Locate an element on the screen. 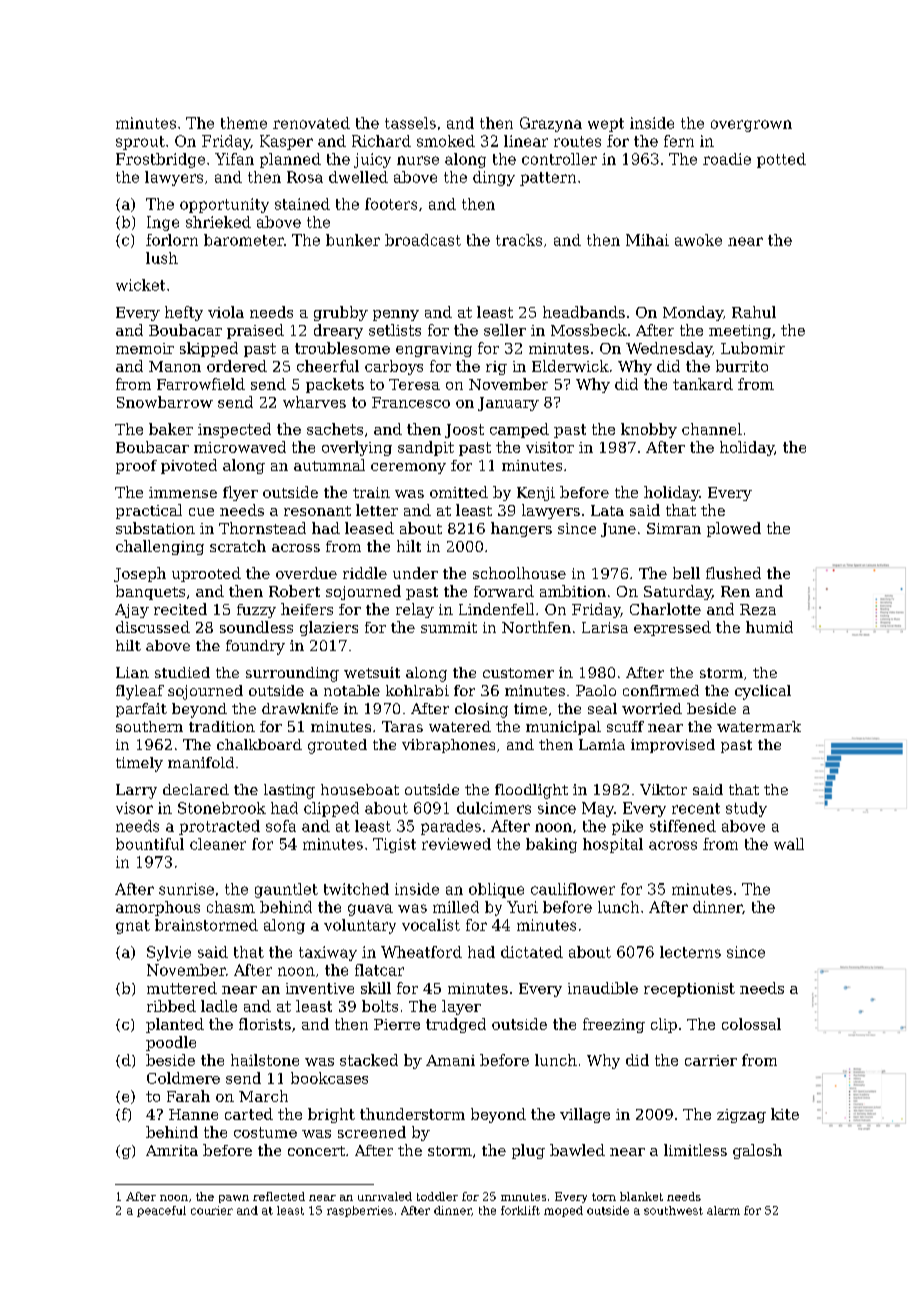 The image size is (924, 1308). oblique is located at coordinates (496, 890).
